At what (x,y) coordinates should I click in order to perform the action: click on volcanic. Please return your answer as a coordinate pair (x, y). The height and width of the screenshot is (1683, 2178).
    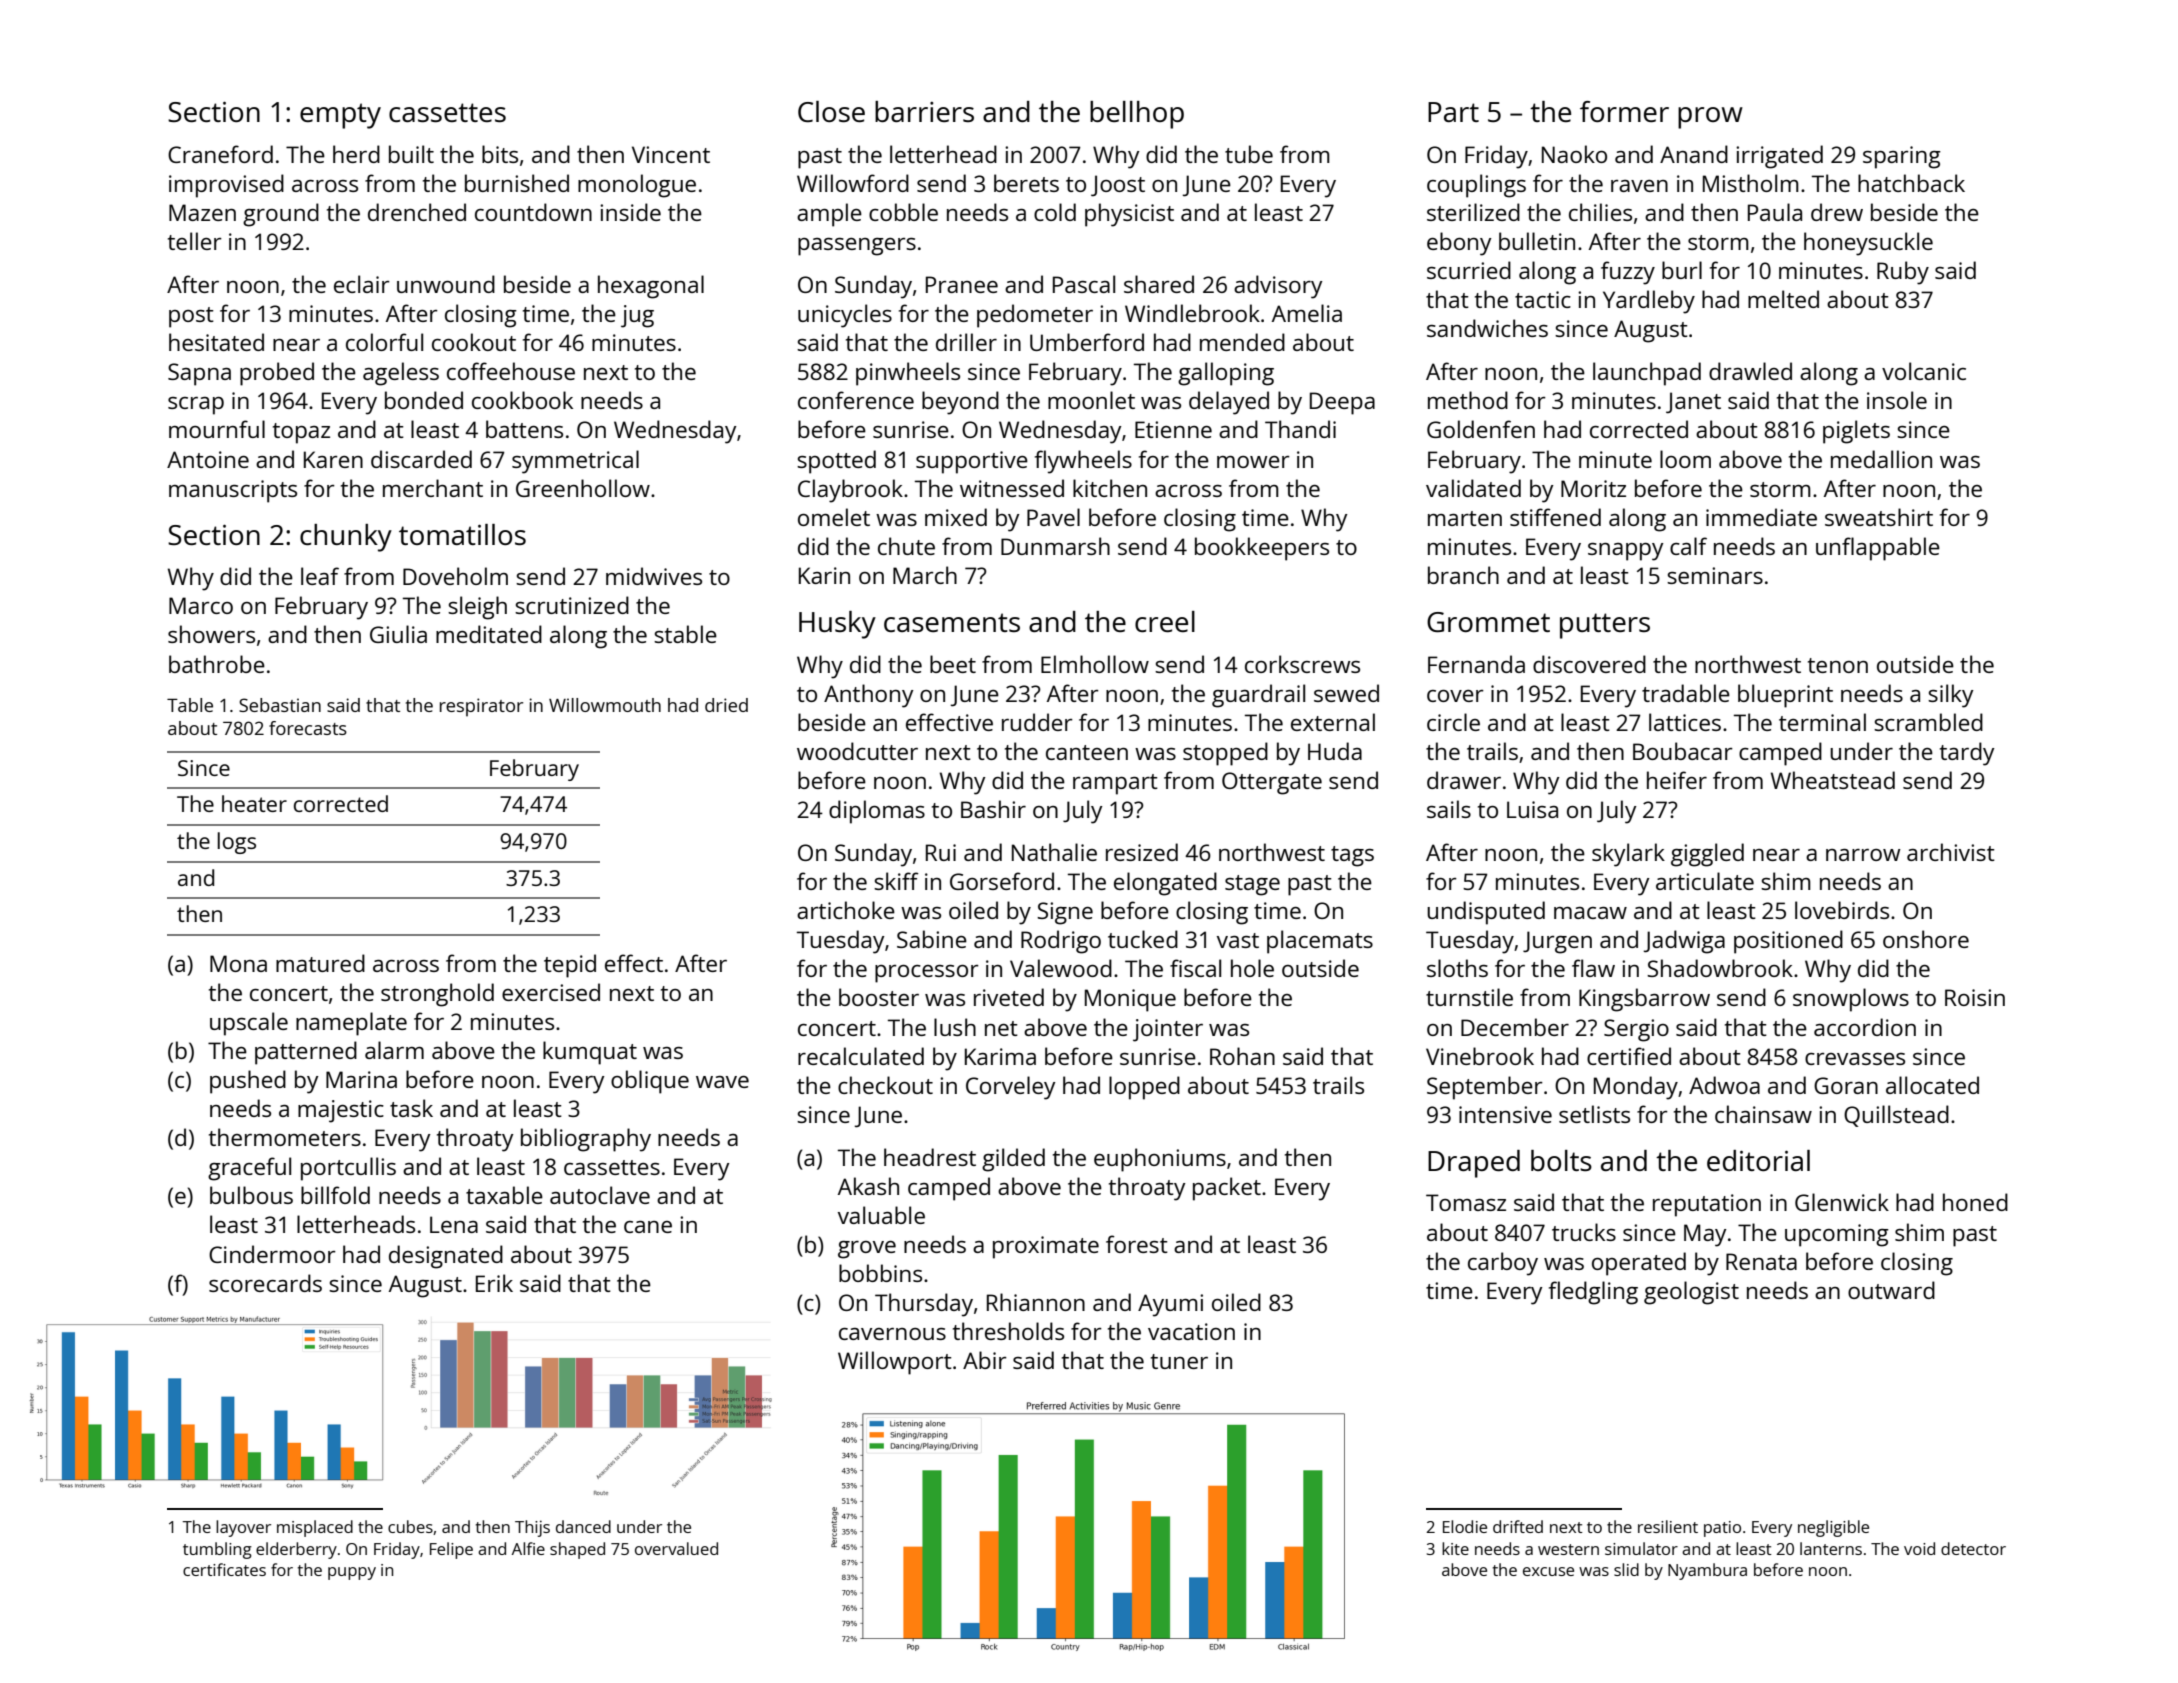
    Looking at the image, I should click on (1924, 371).
